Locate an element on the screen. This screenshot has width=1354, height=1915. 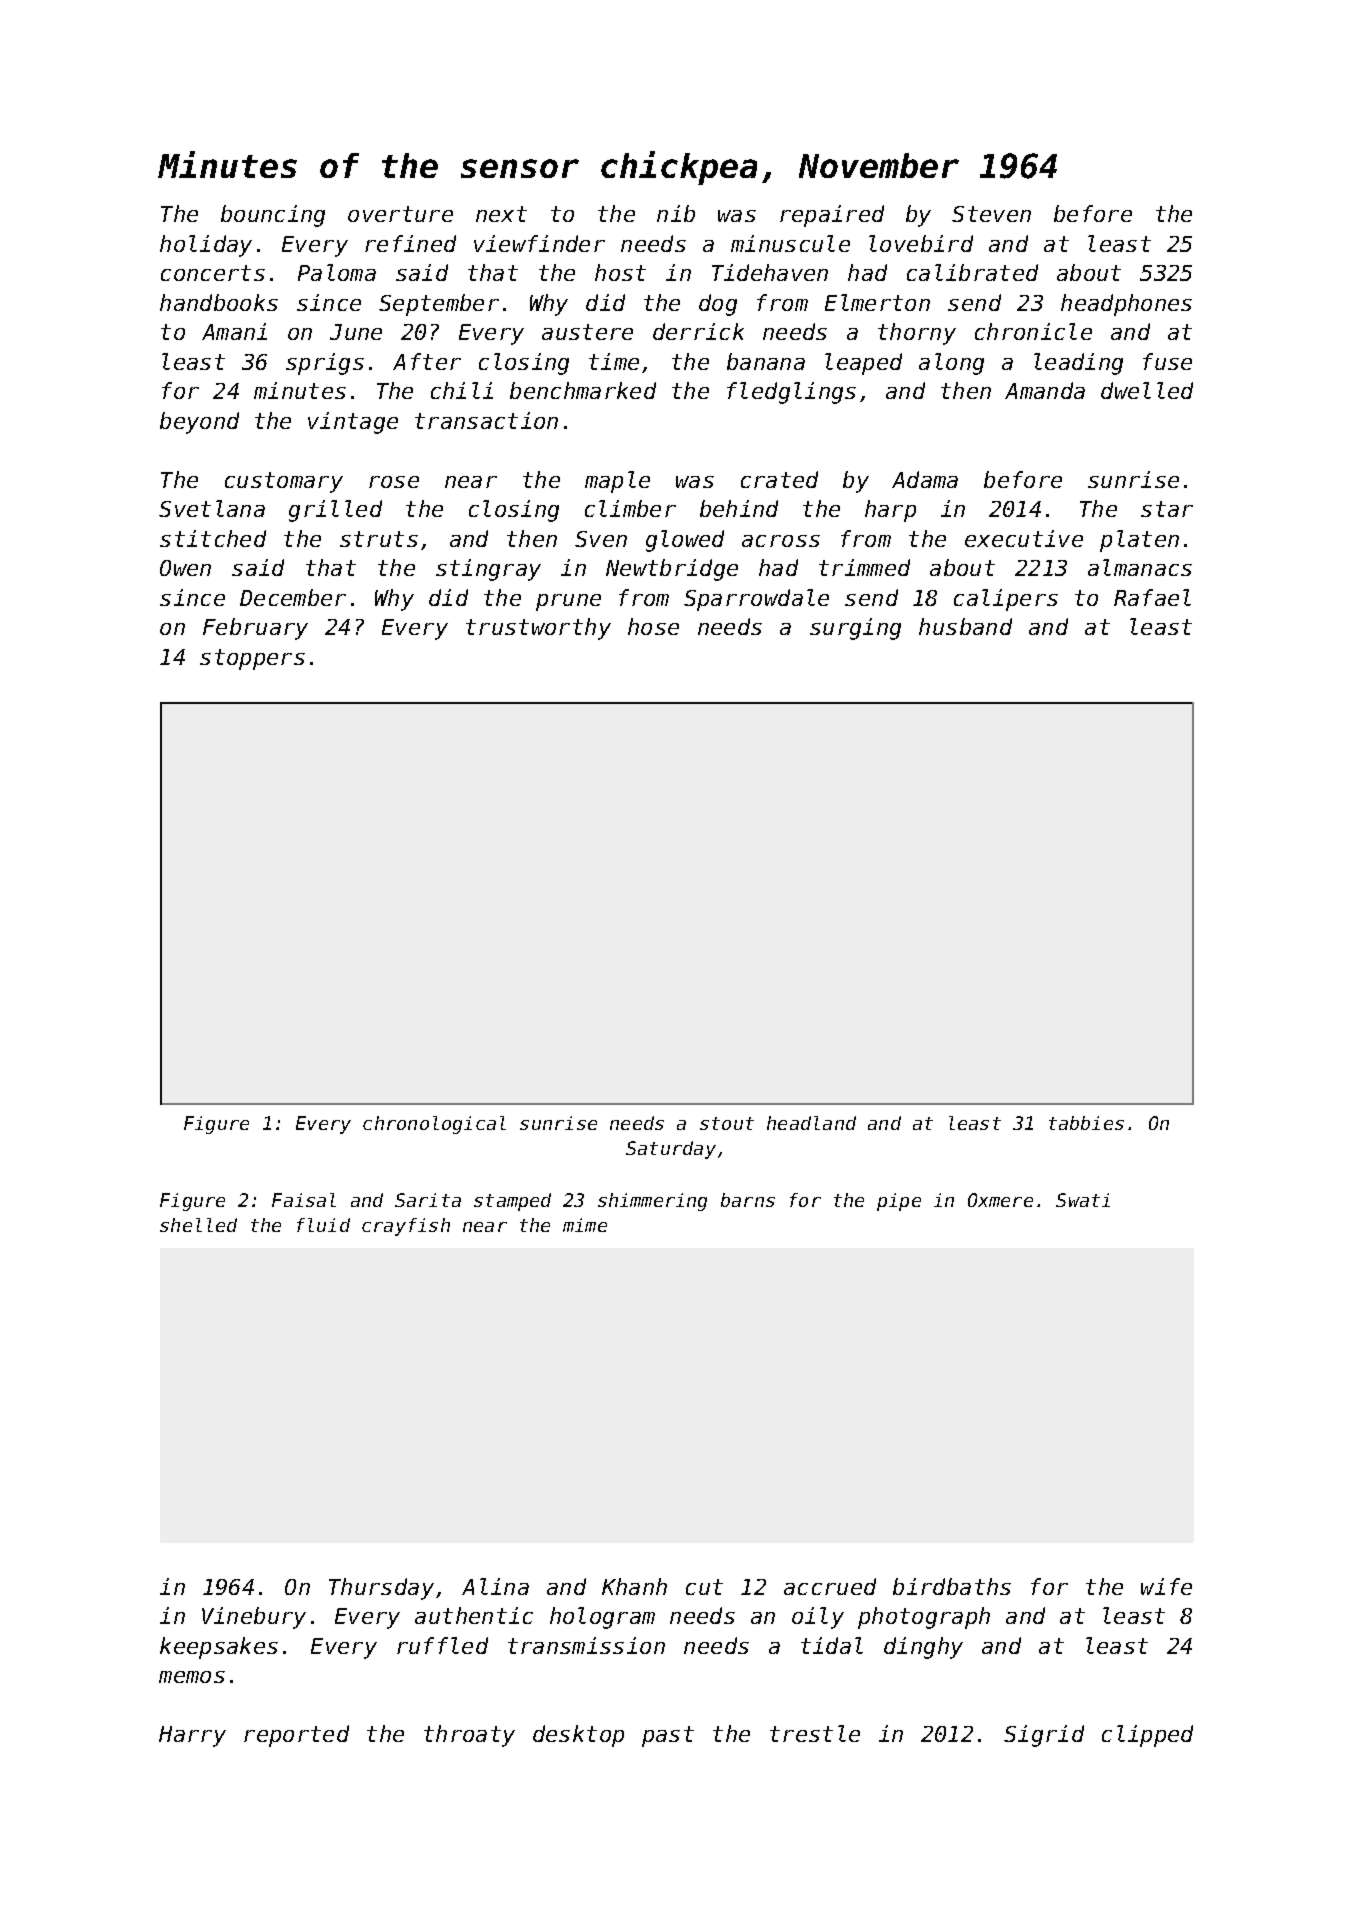
overture is located at coordinates (400, 214).
